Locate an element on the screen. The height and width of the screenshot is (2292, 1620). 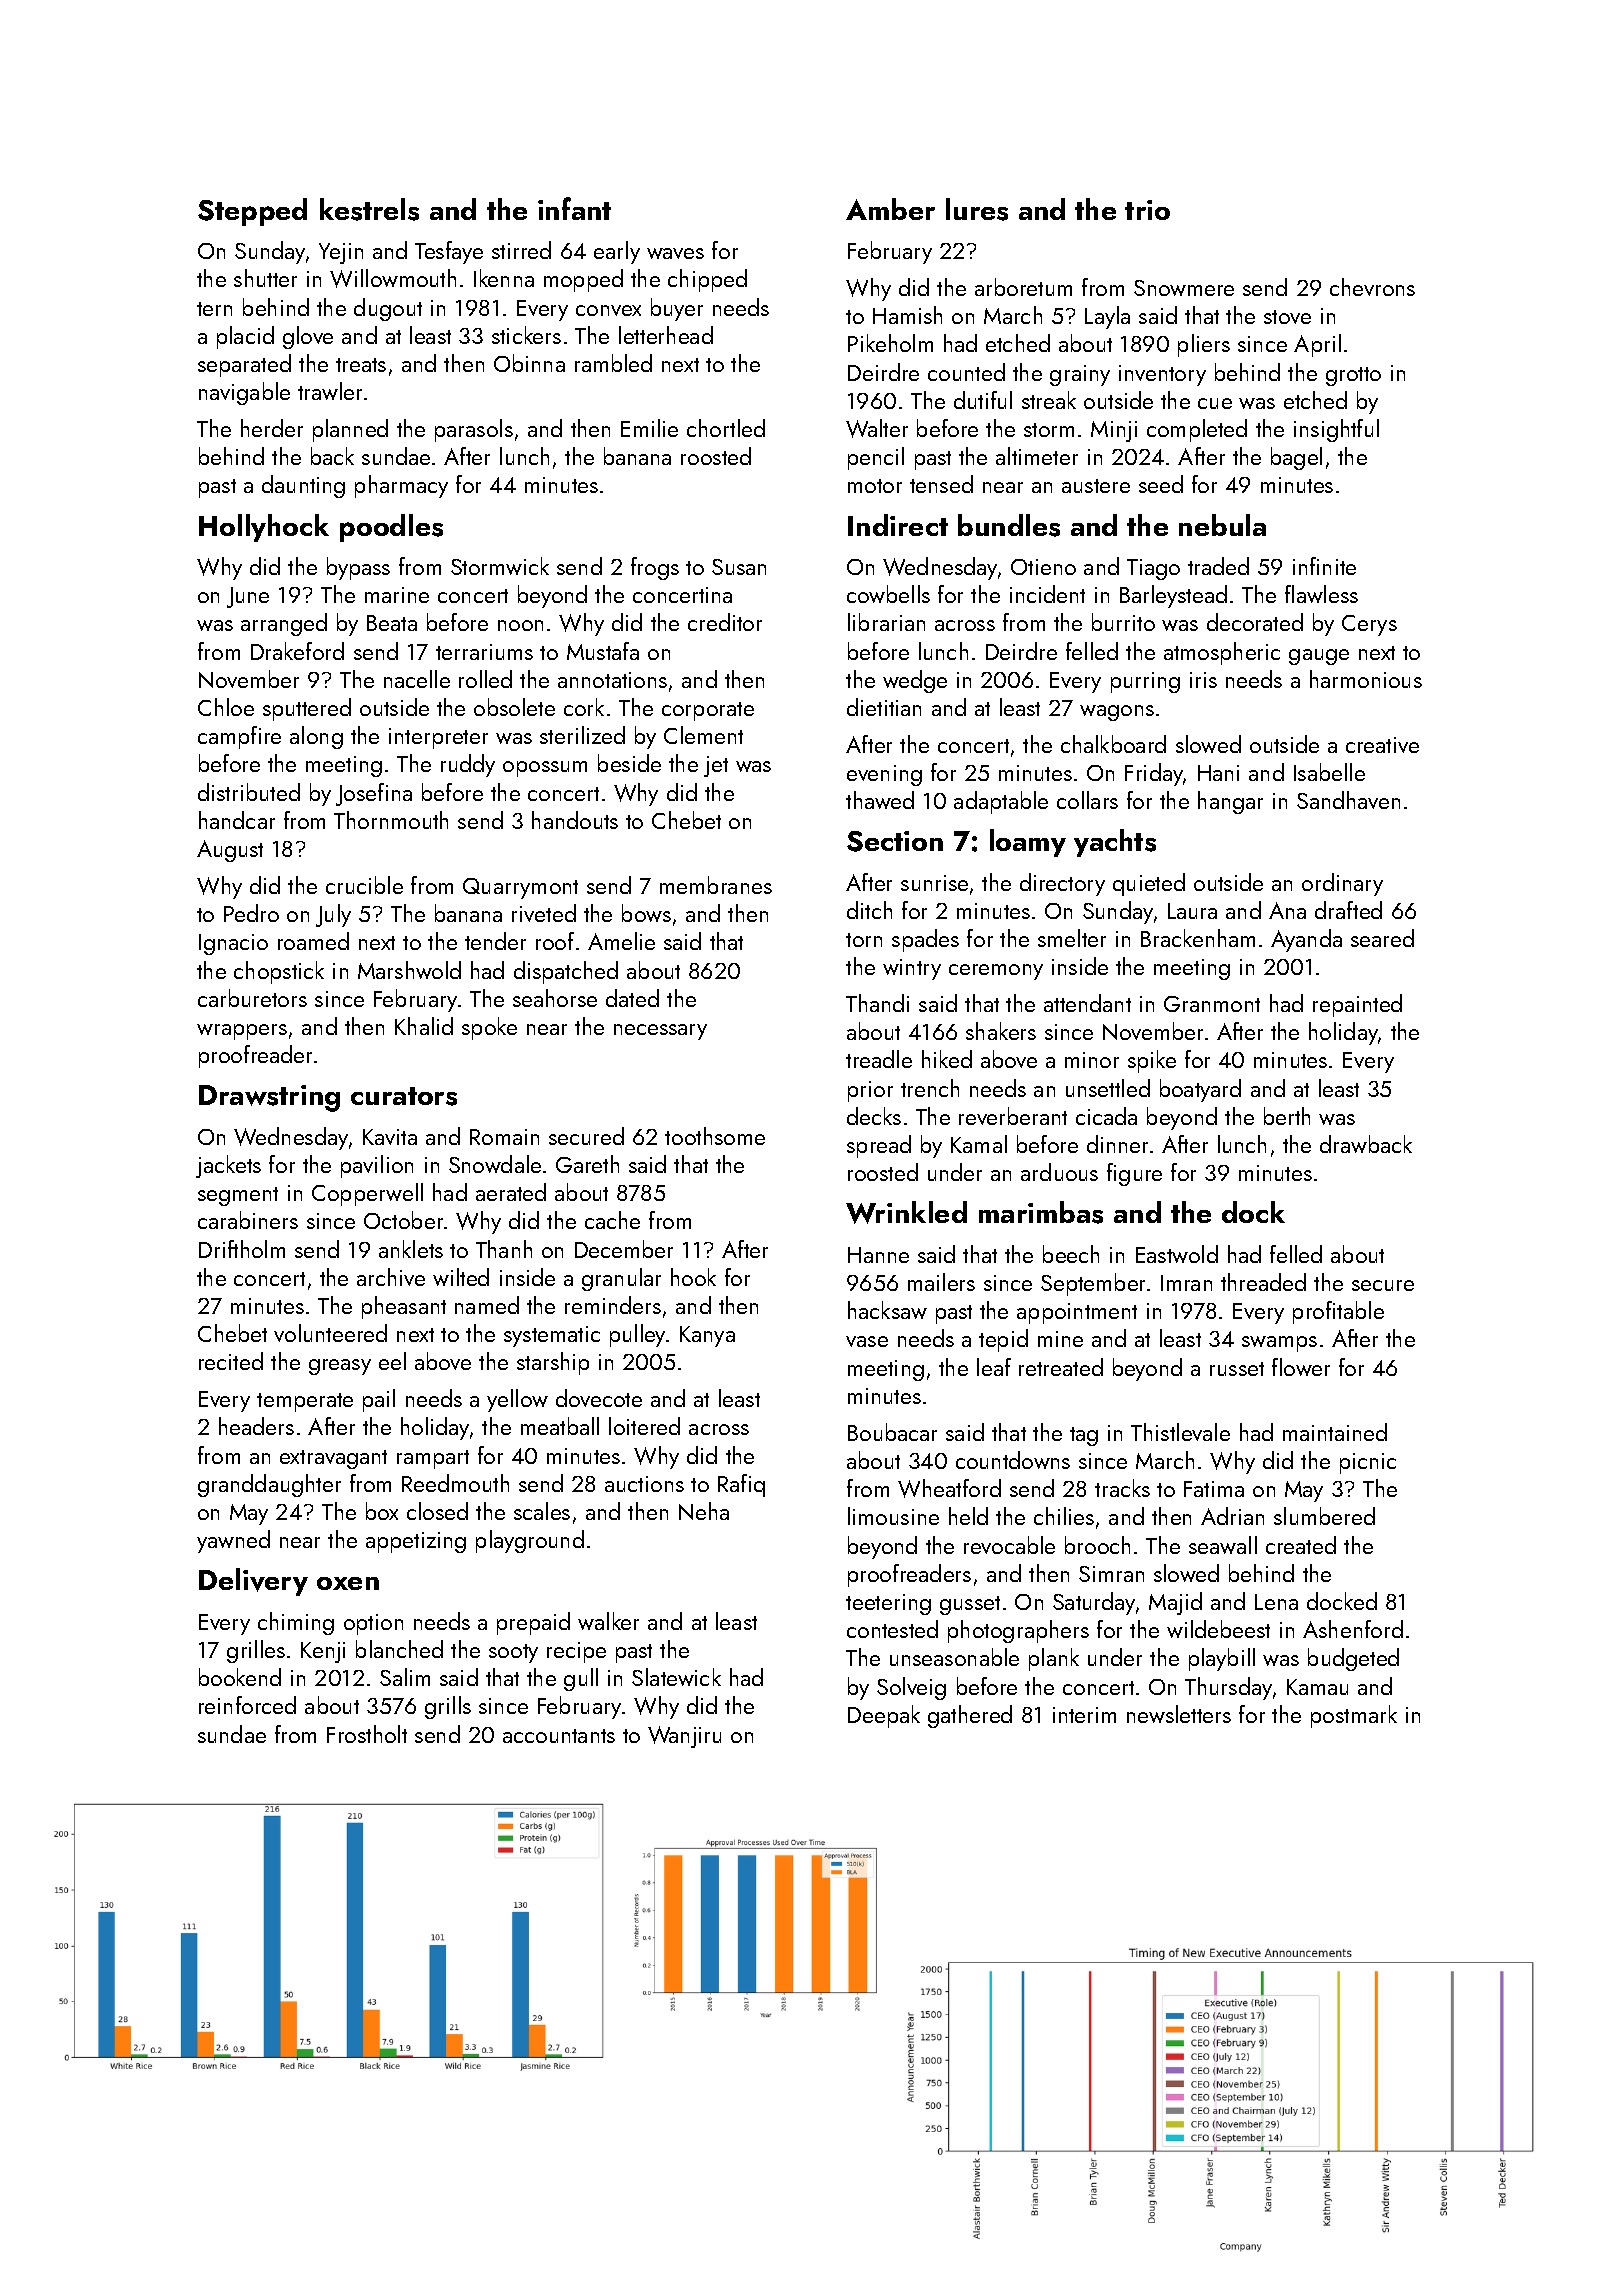
Stepped is located at coordinates (252, 212).
